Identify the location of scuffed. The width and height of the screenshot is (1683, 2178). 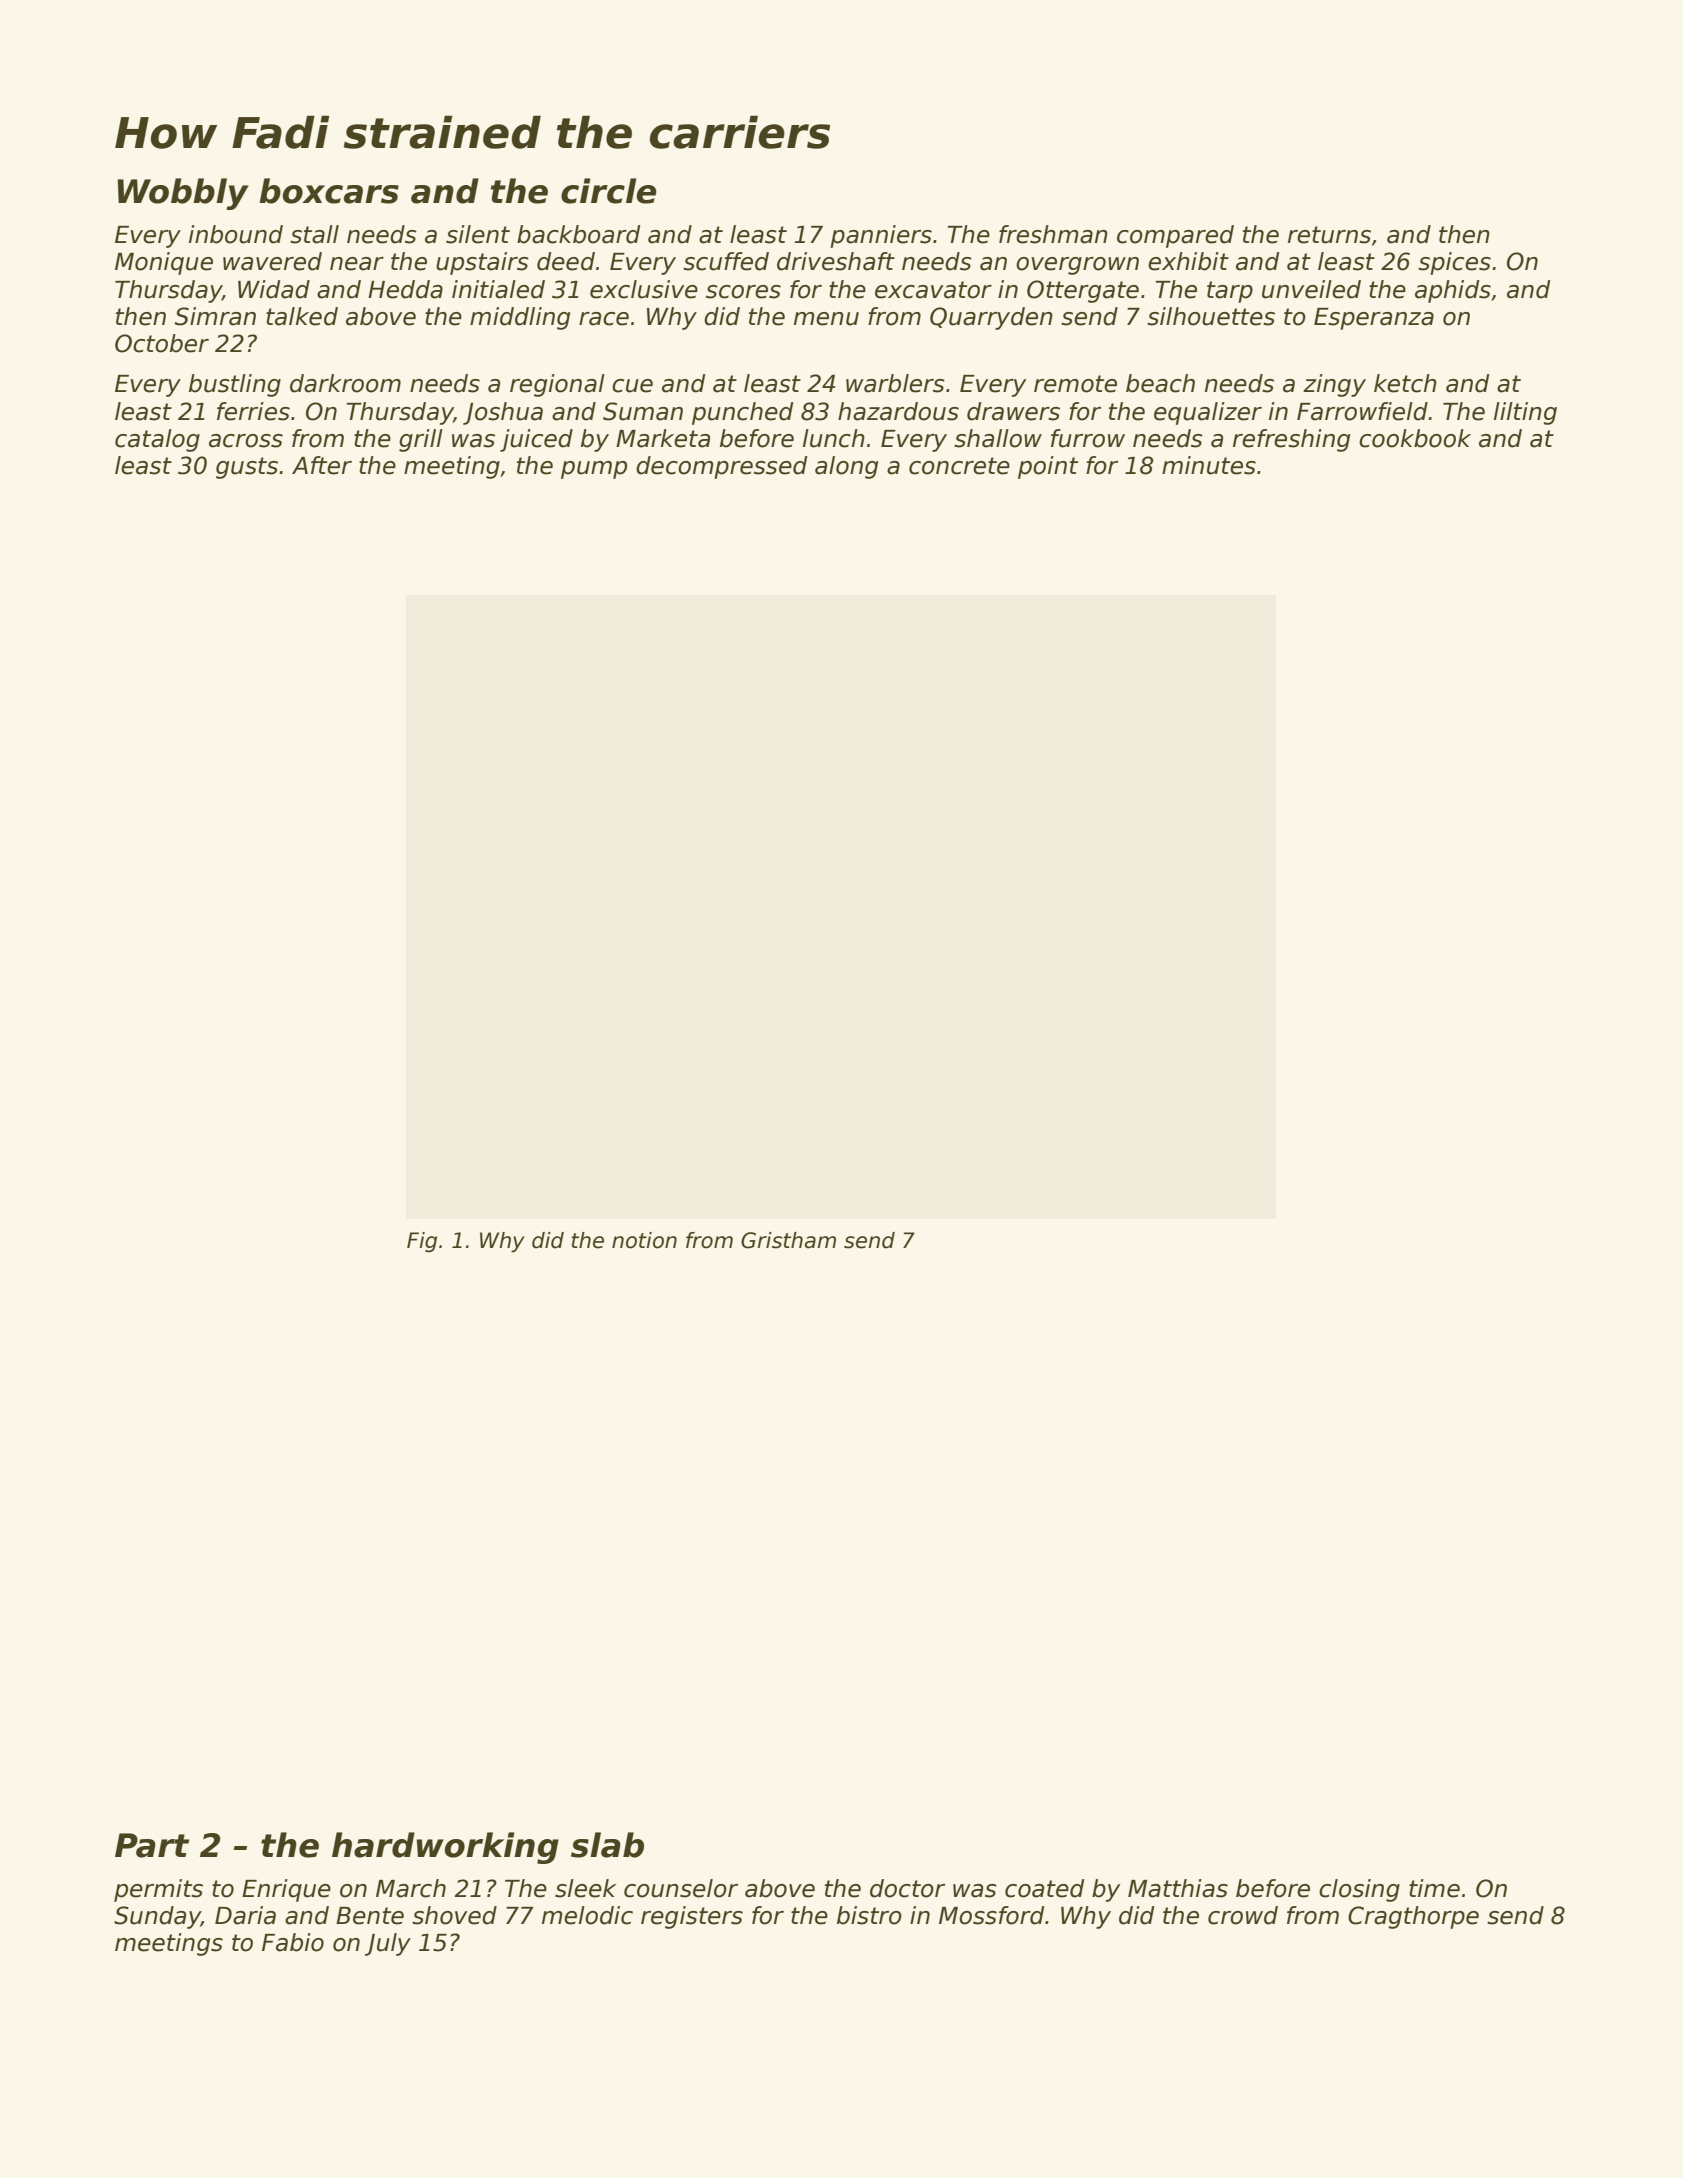
(726, 261).
